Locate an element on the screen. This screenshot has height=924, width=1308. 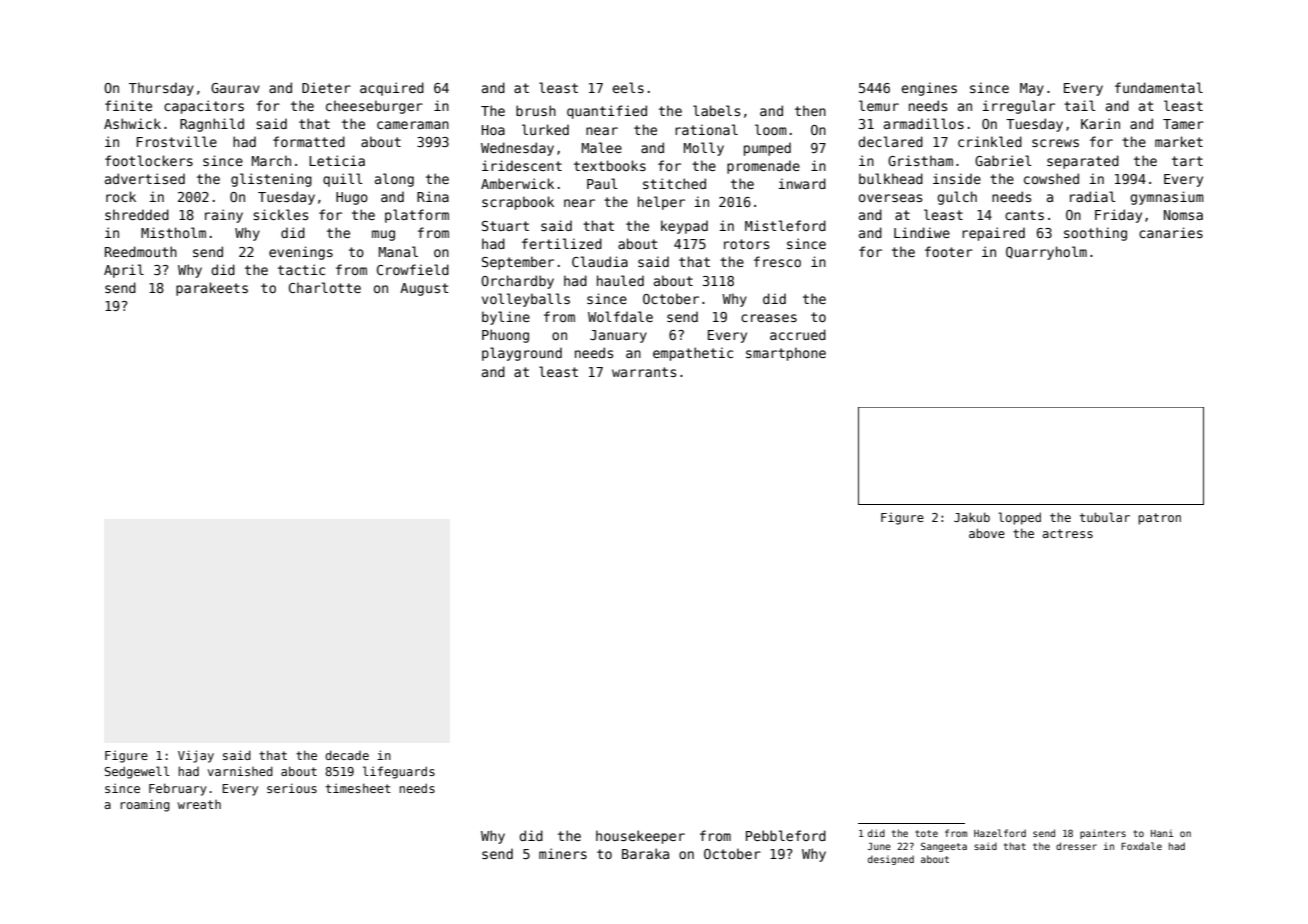
tote is located at coordinates (926, 833).
